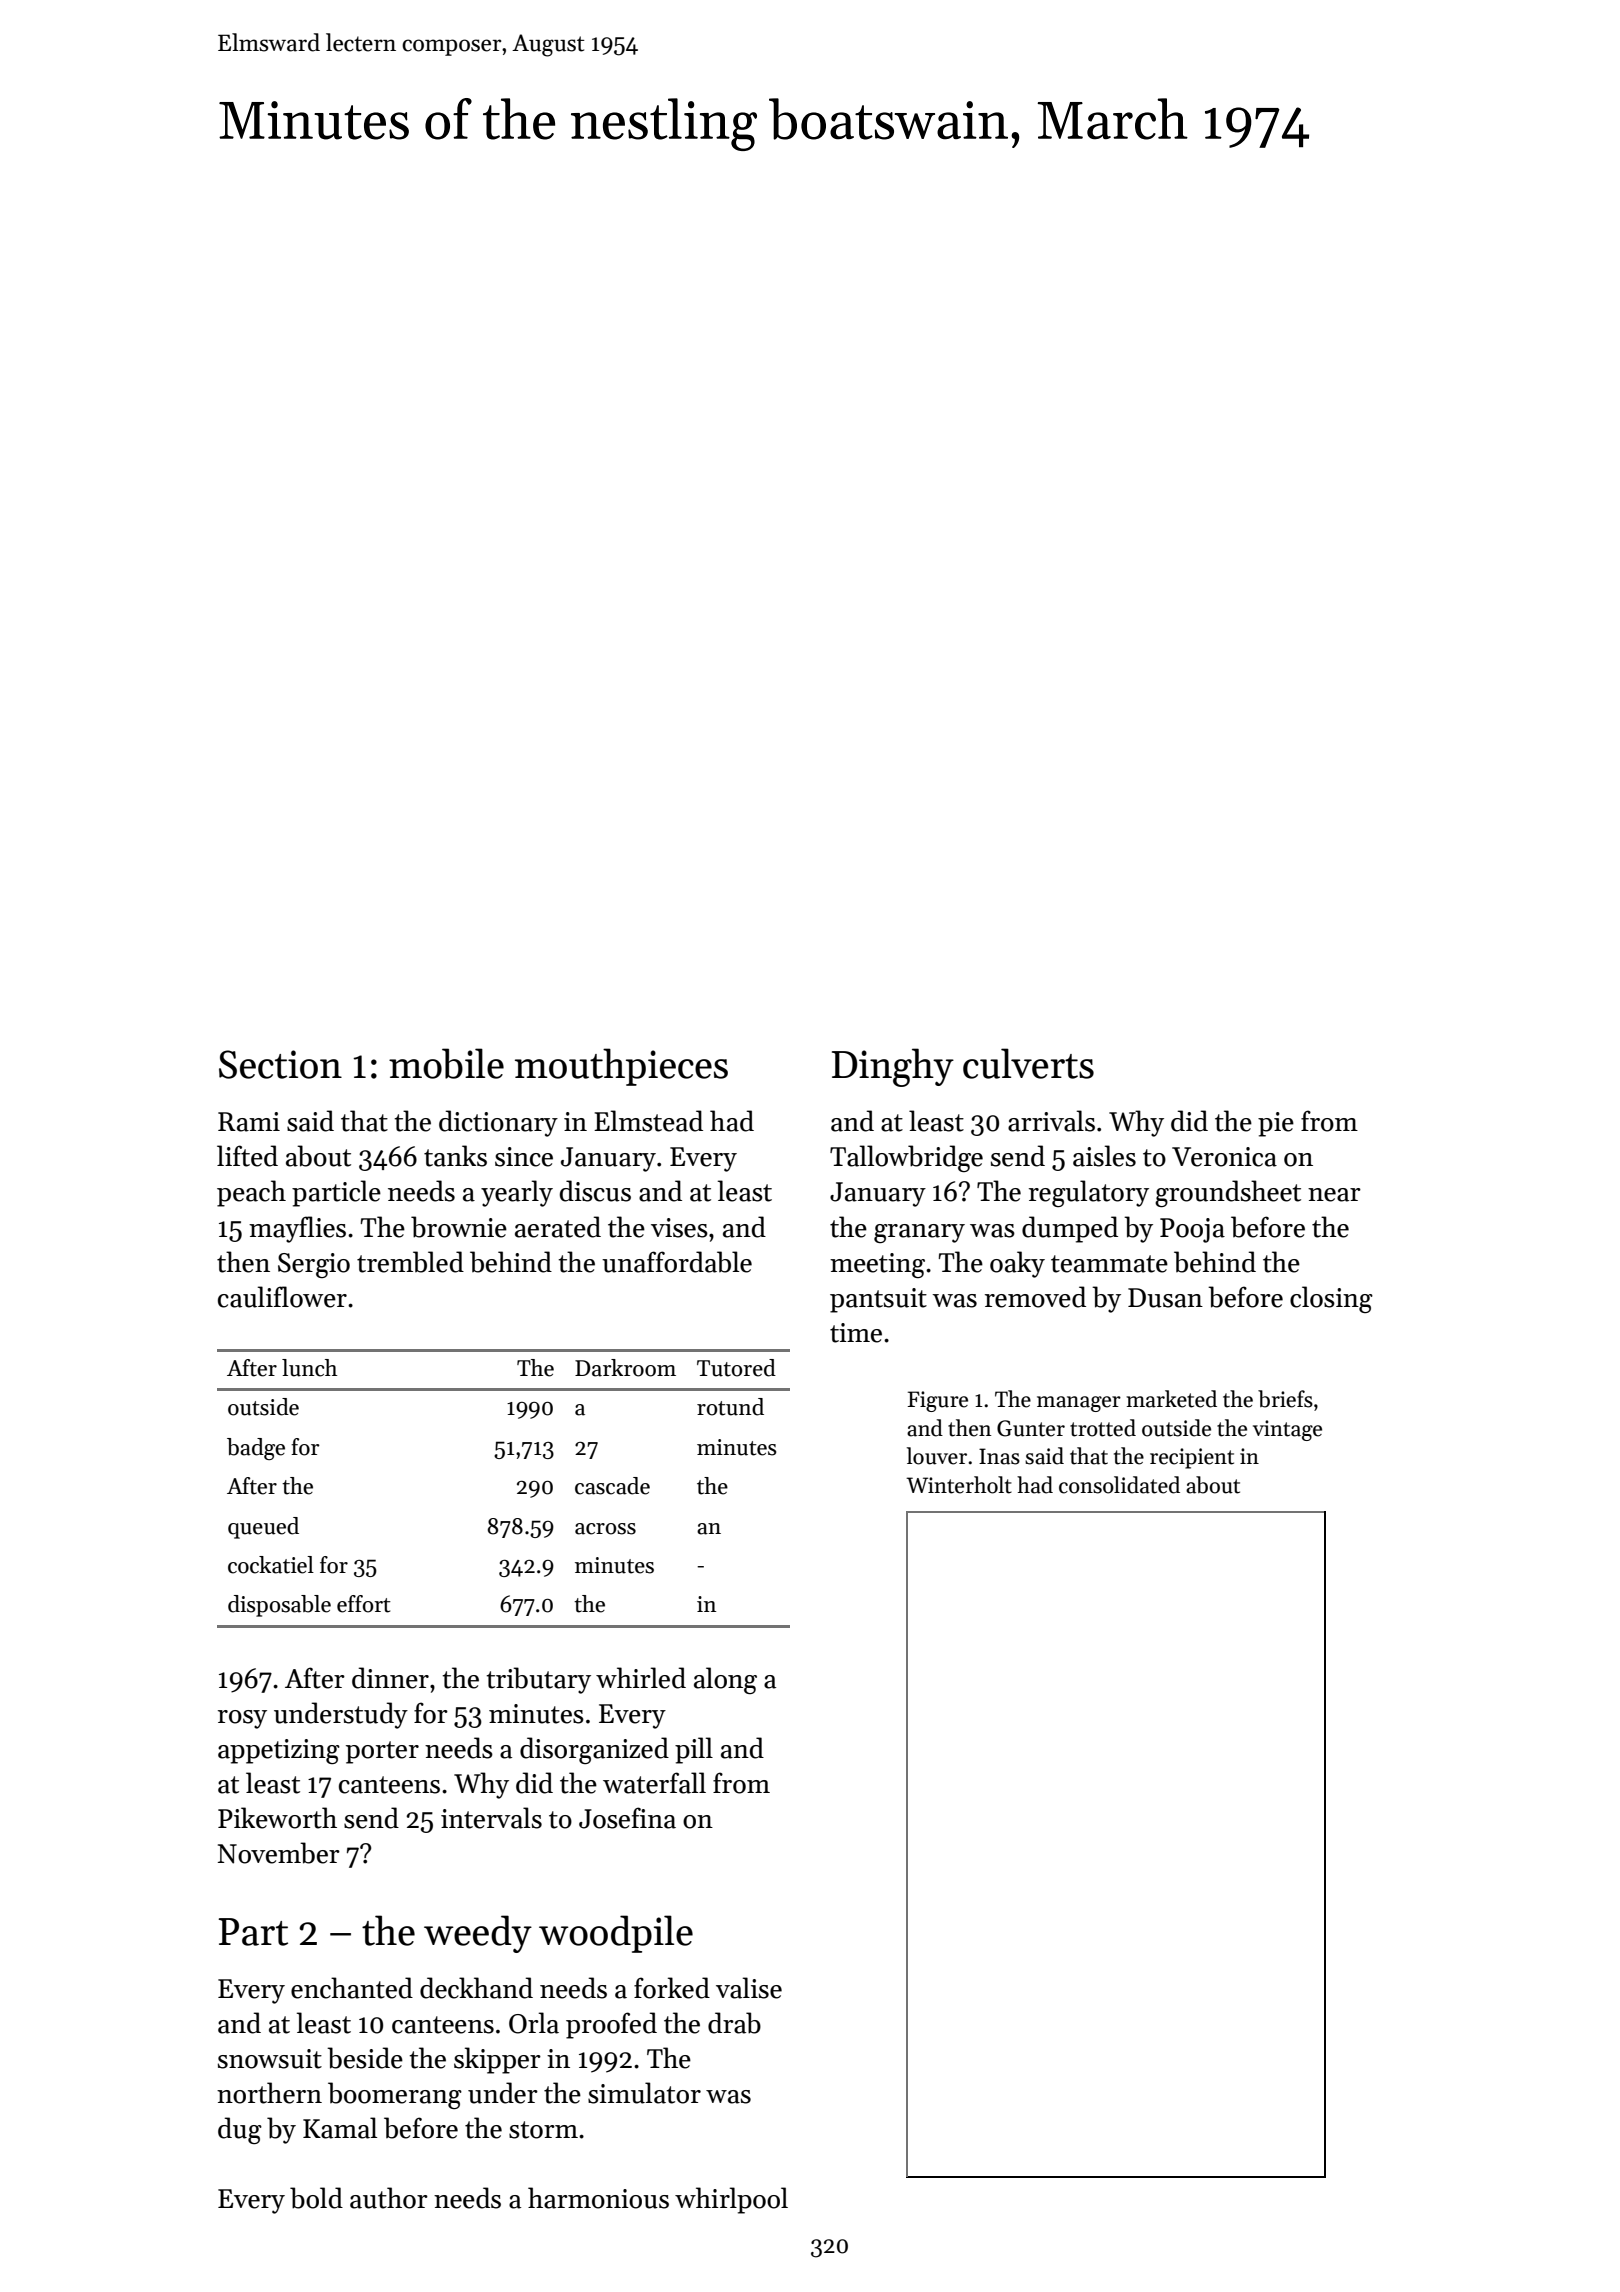  What do you see at coordinates (395, 2095) in the screenshot?
I see `boomerang` at bounding box center [395, 2095].
